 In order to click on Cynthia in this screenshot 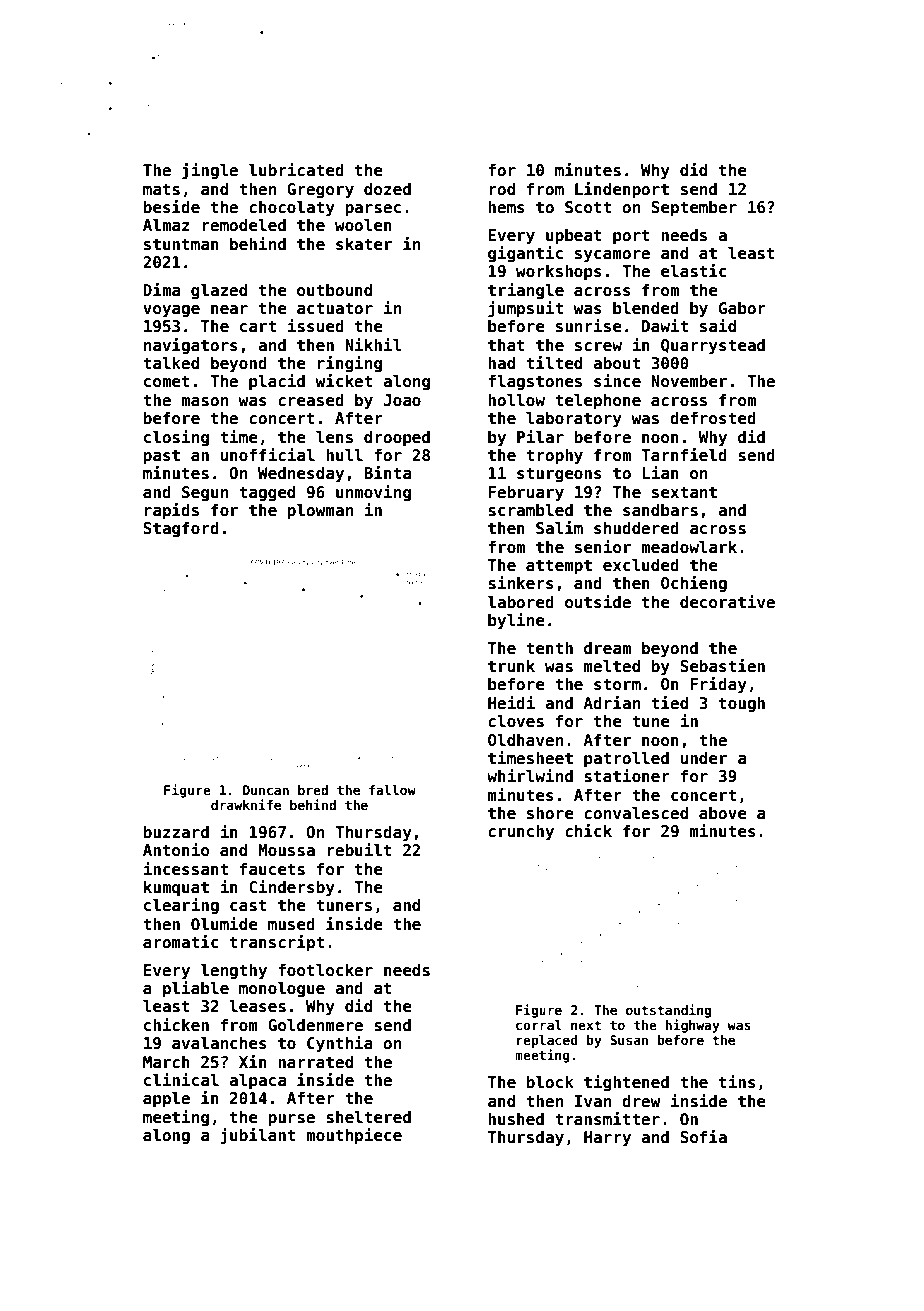, I will do `click(340, 1044)`.
